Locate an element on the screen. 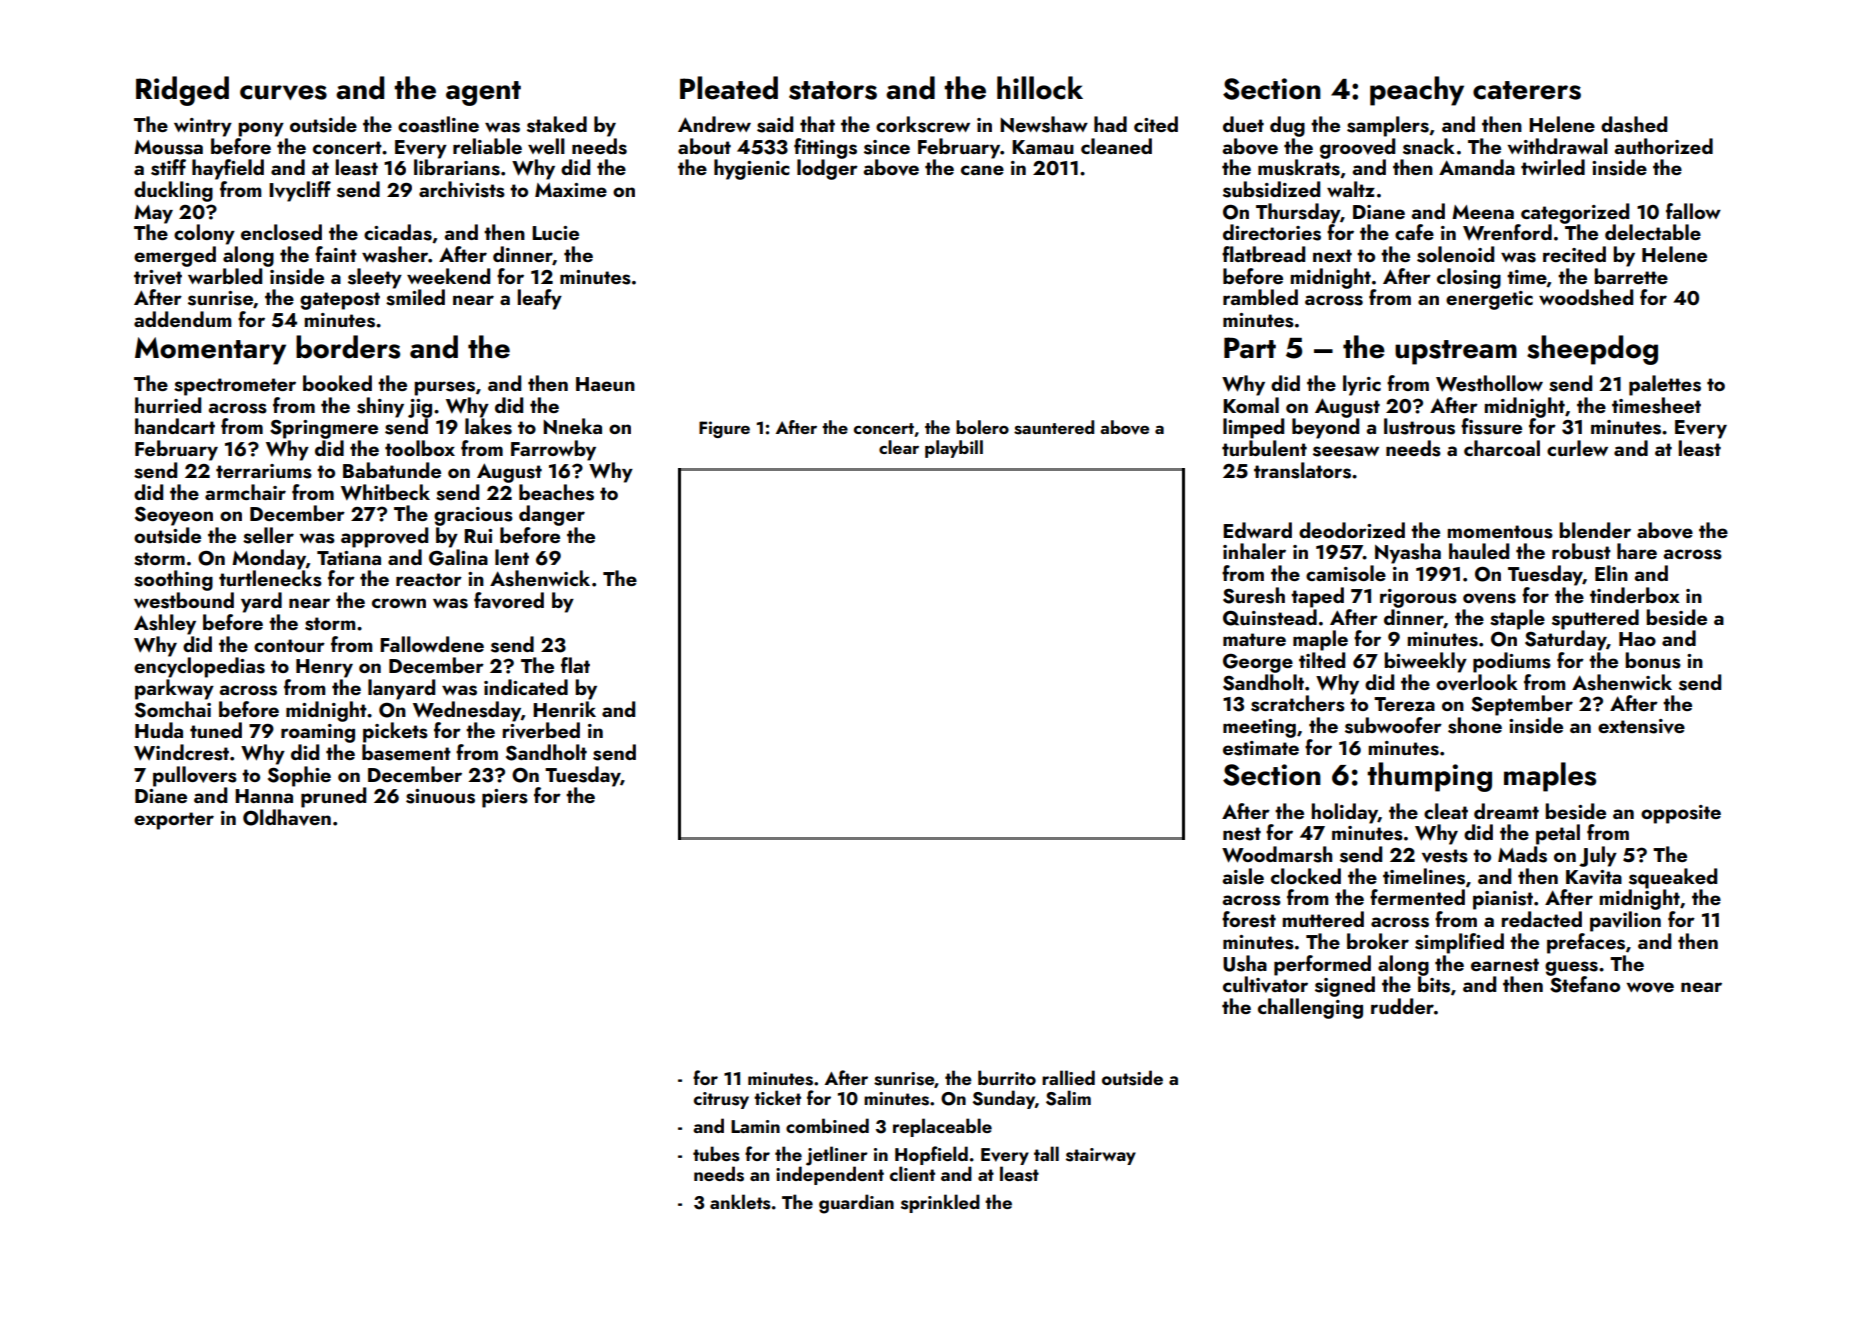  lustrous is located at coordinates (1419, 426).
